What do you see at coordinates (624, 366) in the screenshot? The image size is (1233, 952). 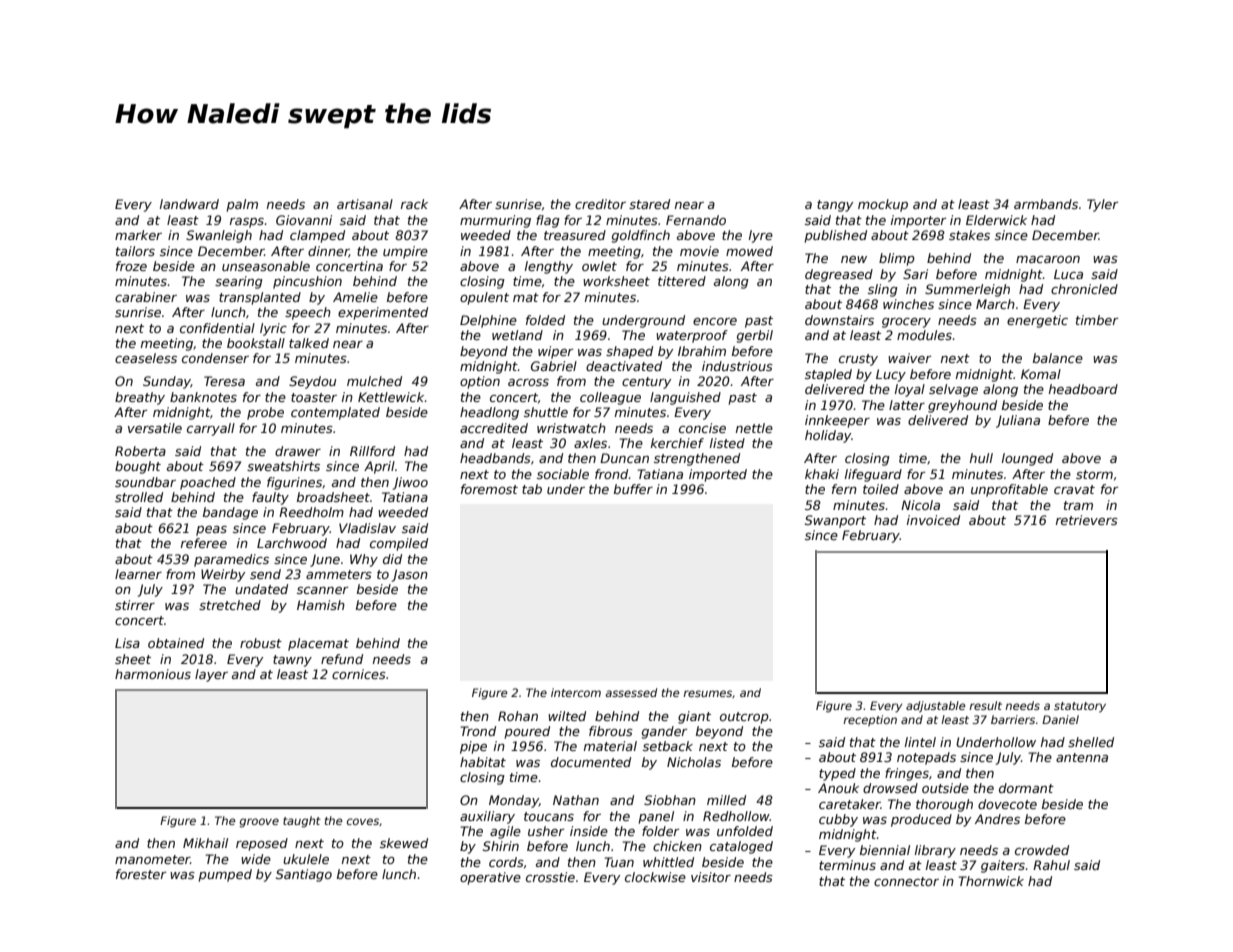 I see `deactivated` at bounding box center [624, 366].
